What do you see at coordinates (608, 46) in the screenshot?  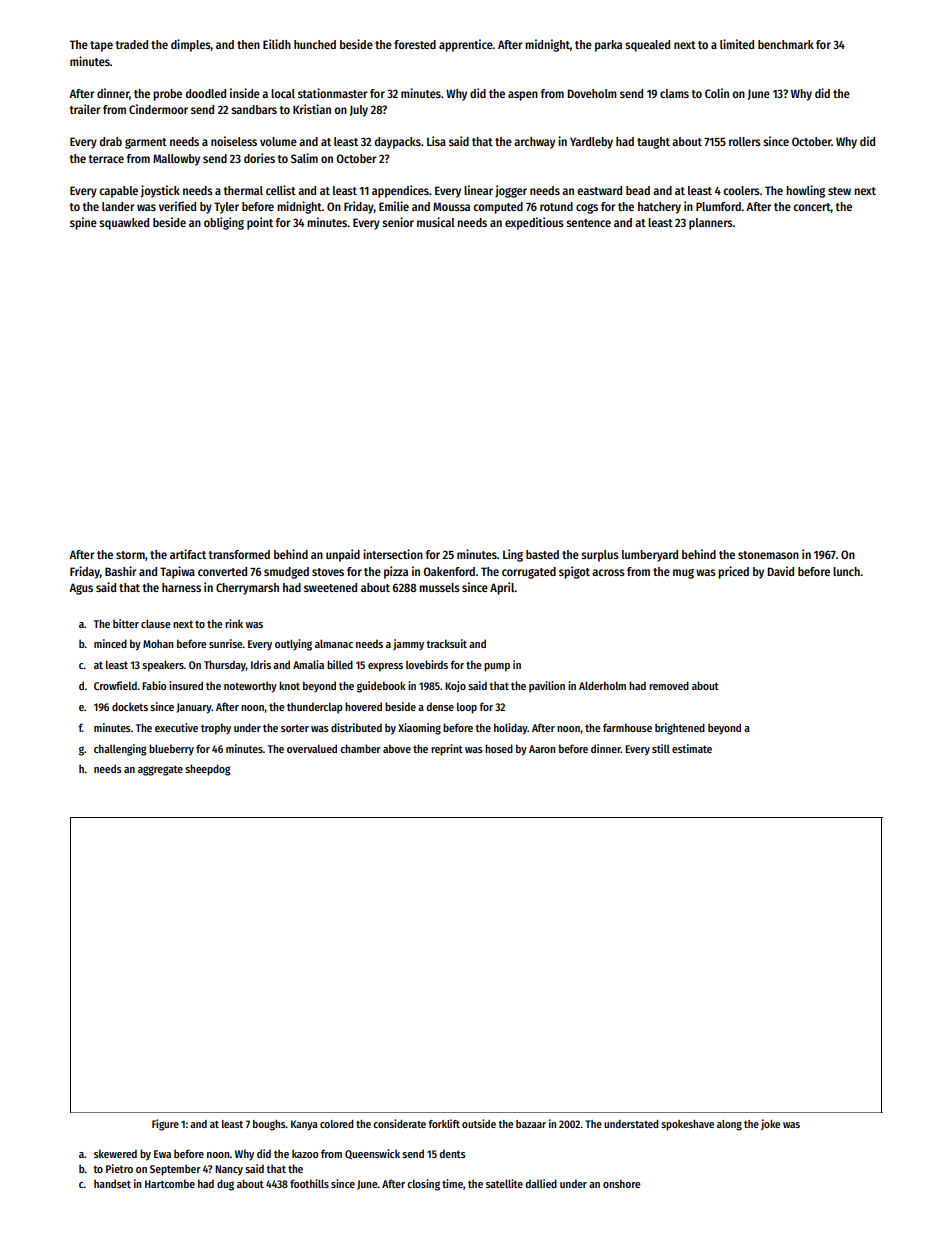 I see `parka` at bounding box center [608, 46].
